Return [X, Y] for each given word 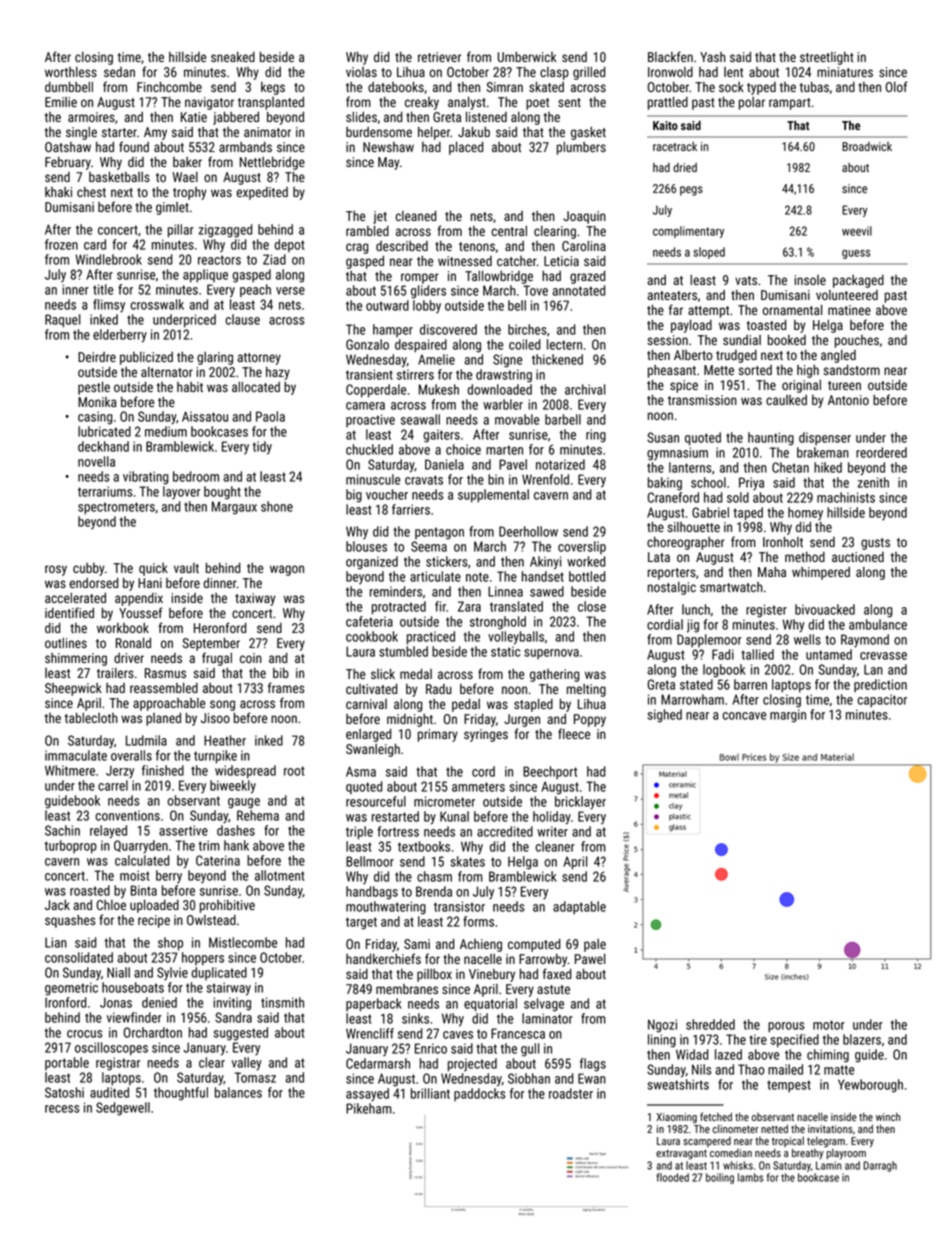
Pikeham [369, 1108]
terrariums [105, 491]
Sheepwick [73, 689]
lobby [427, 306]
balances [238, 1092]
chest [91, 192]
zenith [873, 482]
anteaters [672, 295]
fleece [574, 733]
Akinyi [545, 563]
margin [788, 716]
